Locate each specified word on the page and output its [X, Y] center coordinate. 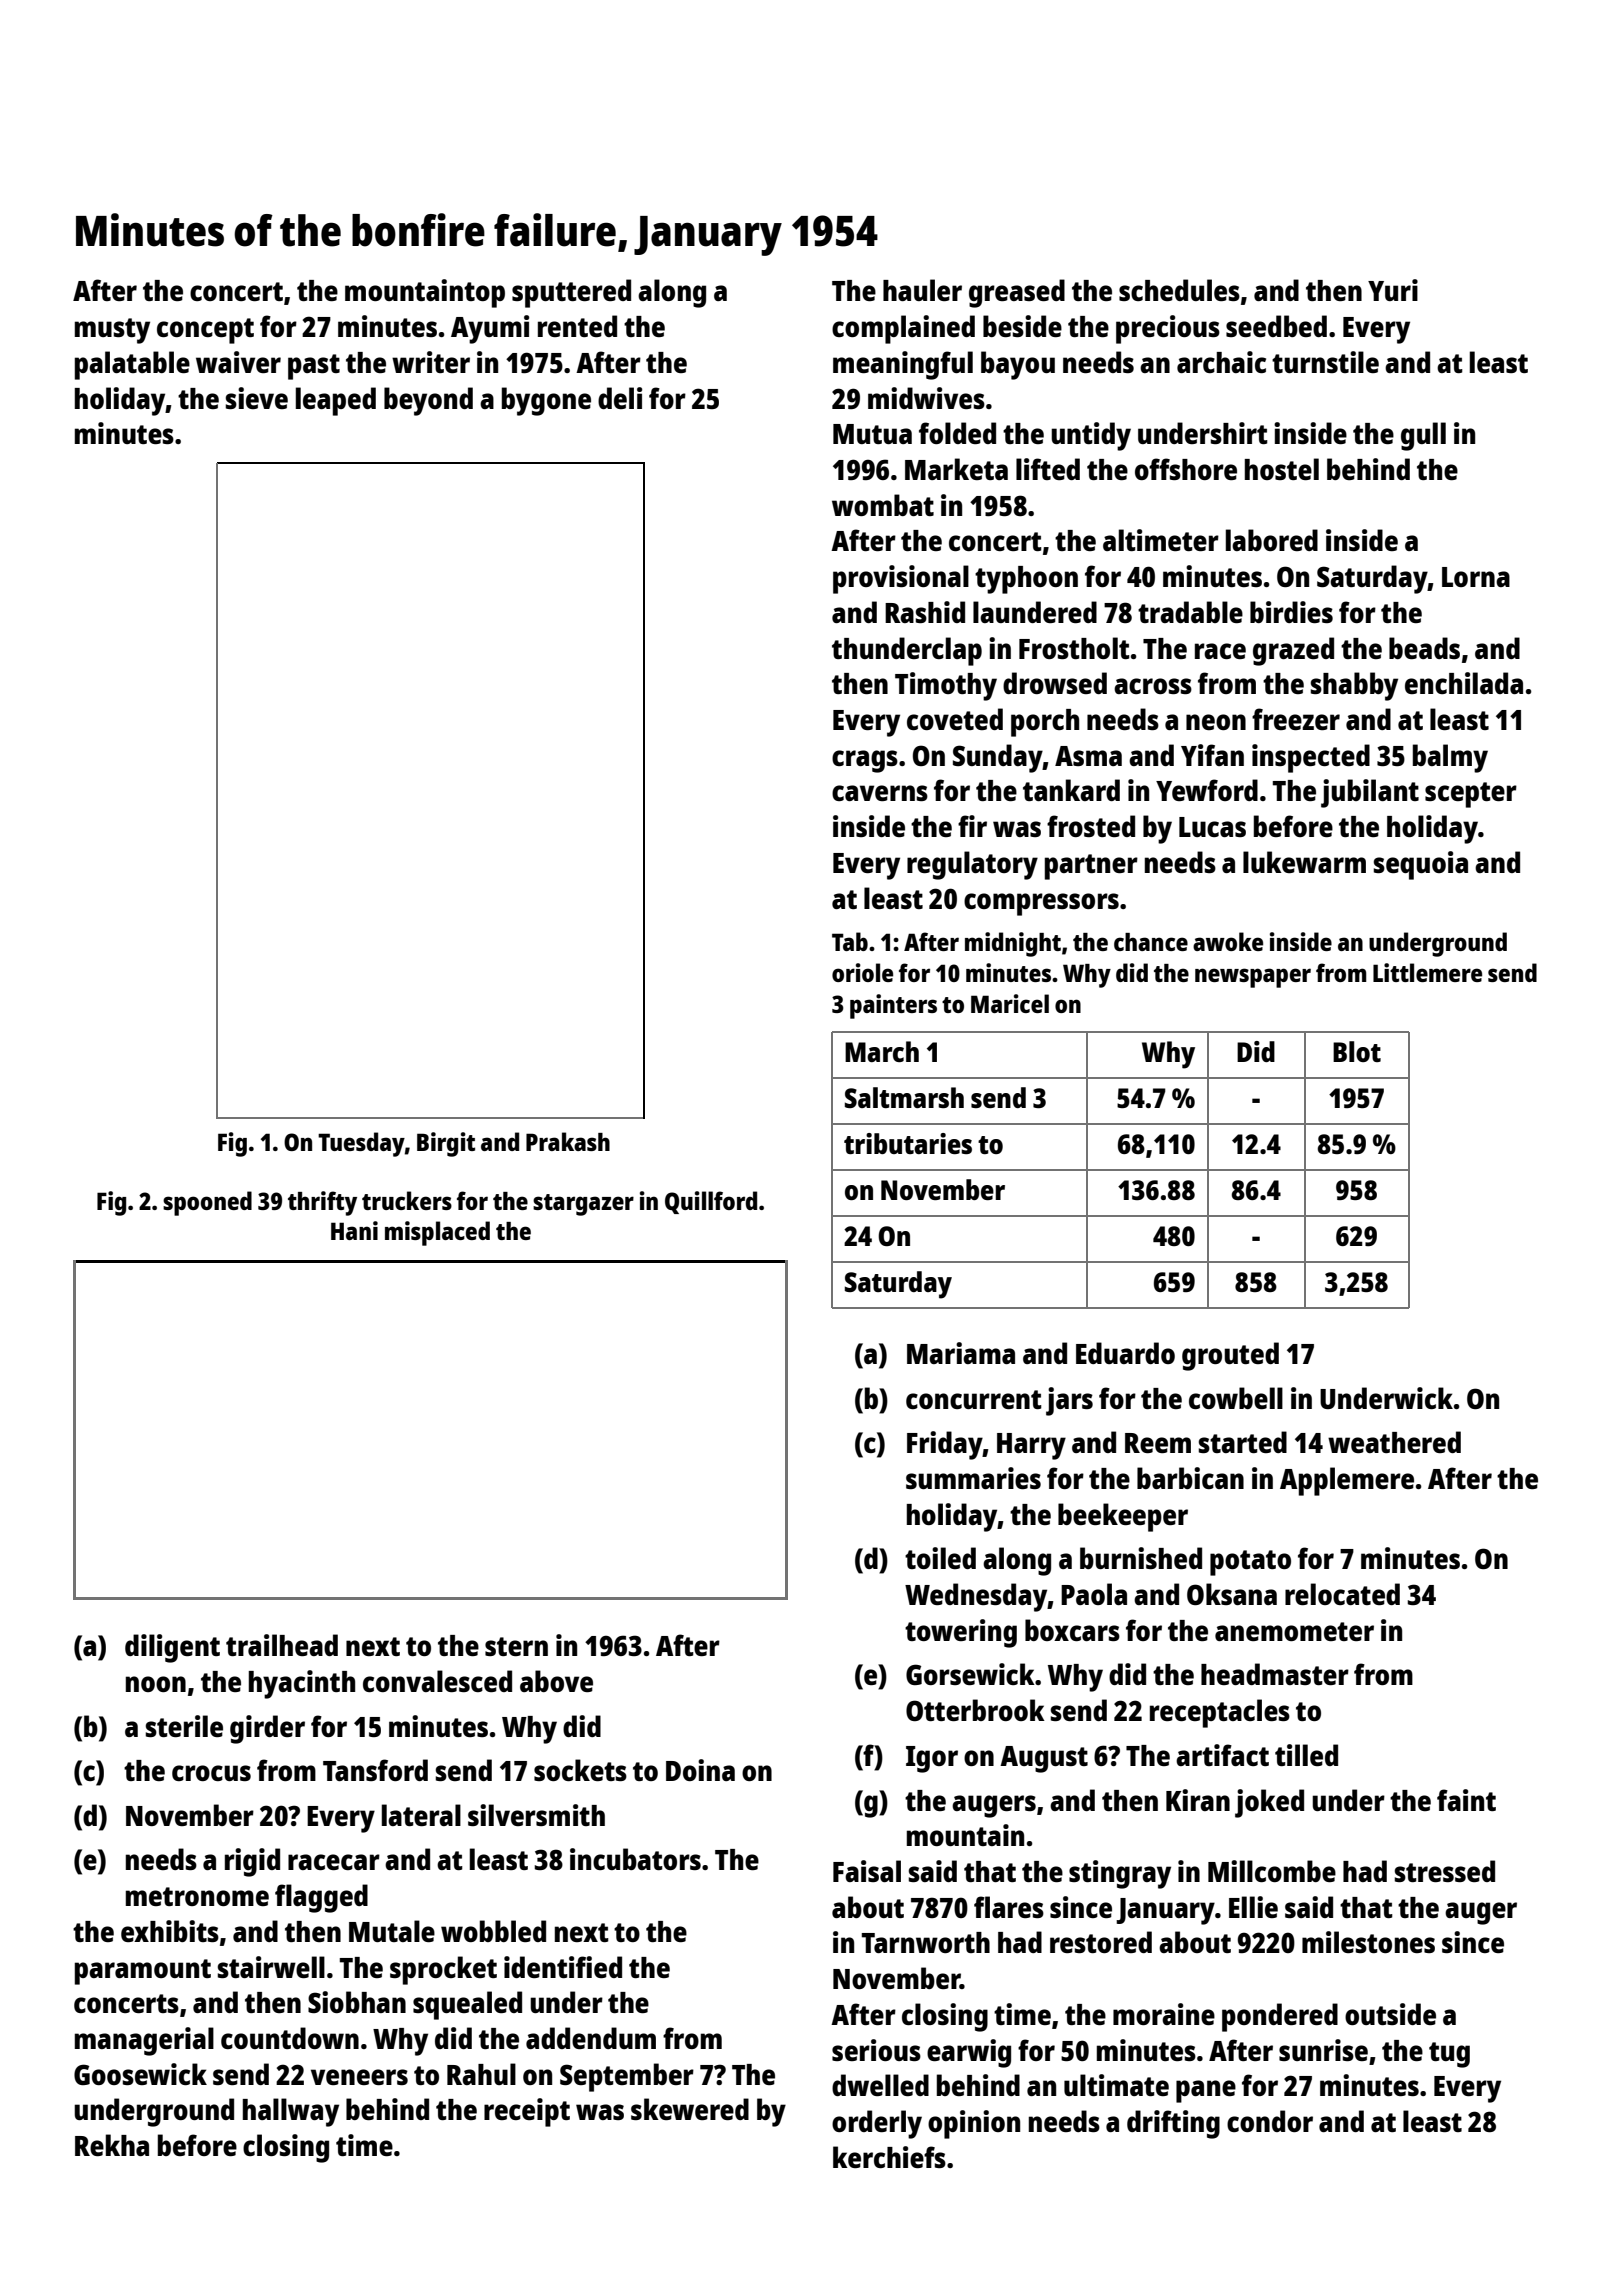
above [556, 1681]
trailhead [282, 1645]
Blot [1357, 1051]
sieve [257, 398]
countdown [290, 2038]
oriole [862, 972]
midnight [1013, 944]
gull [1423, 436]
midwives [926, 398]
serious [876, 2050]
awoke [1228, 941]
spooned [207, 1203]
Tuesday [361, 1144]
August [1044, 1759]
